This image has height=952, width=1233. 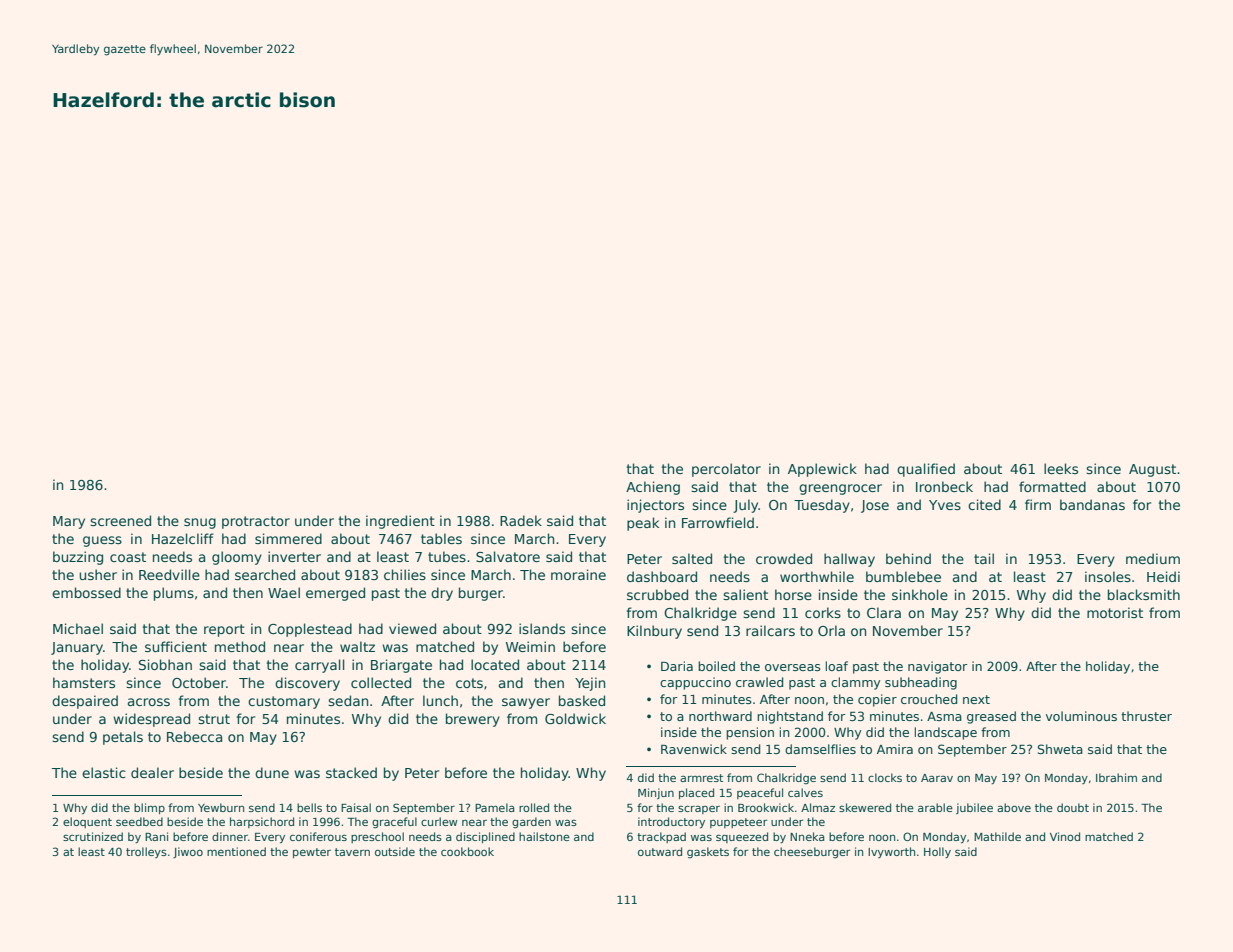 I want to click on trolleys, so click(x=146, y=852).
